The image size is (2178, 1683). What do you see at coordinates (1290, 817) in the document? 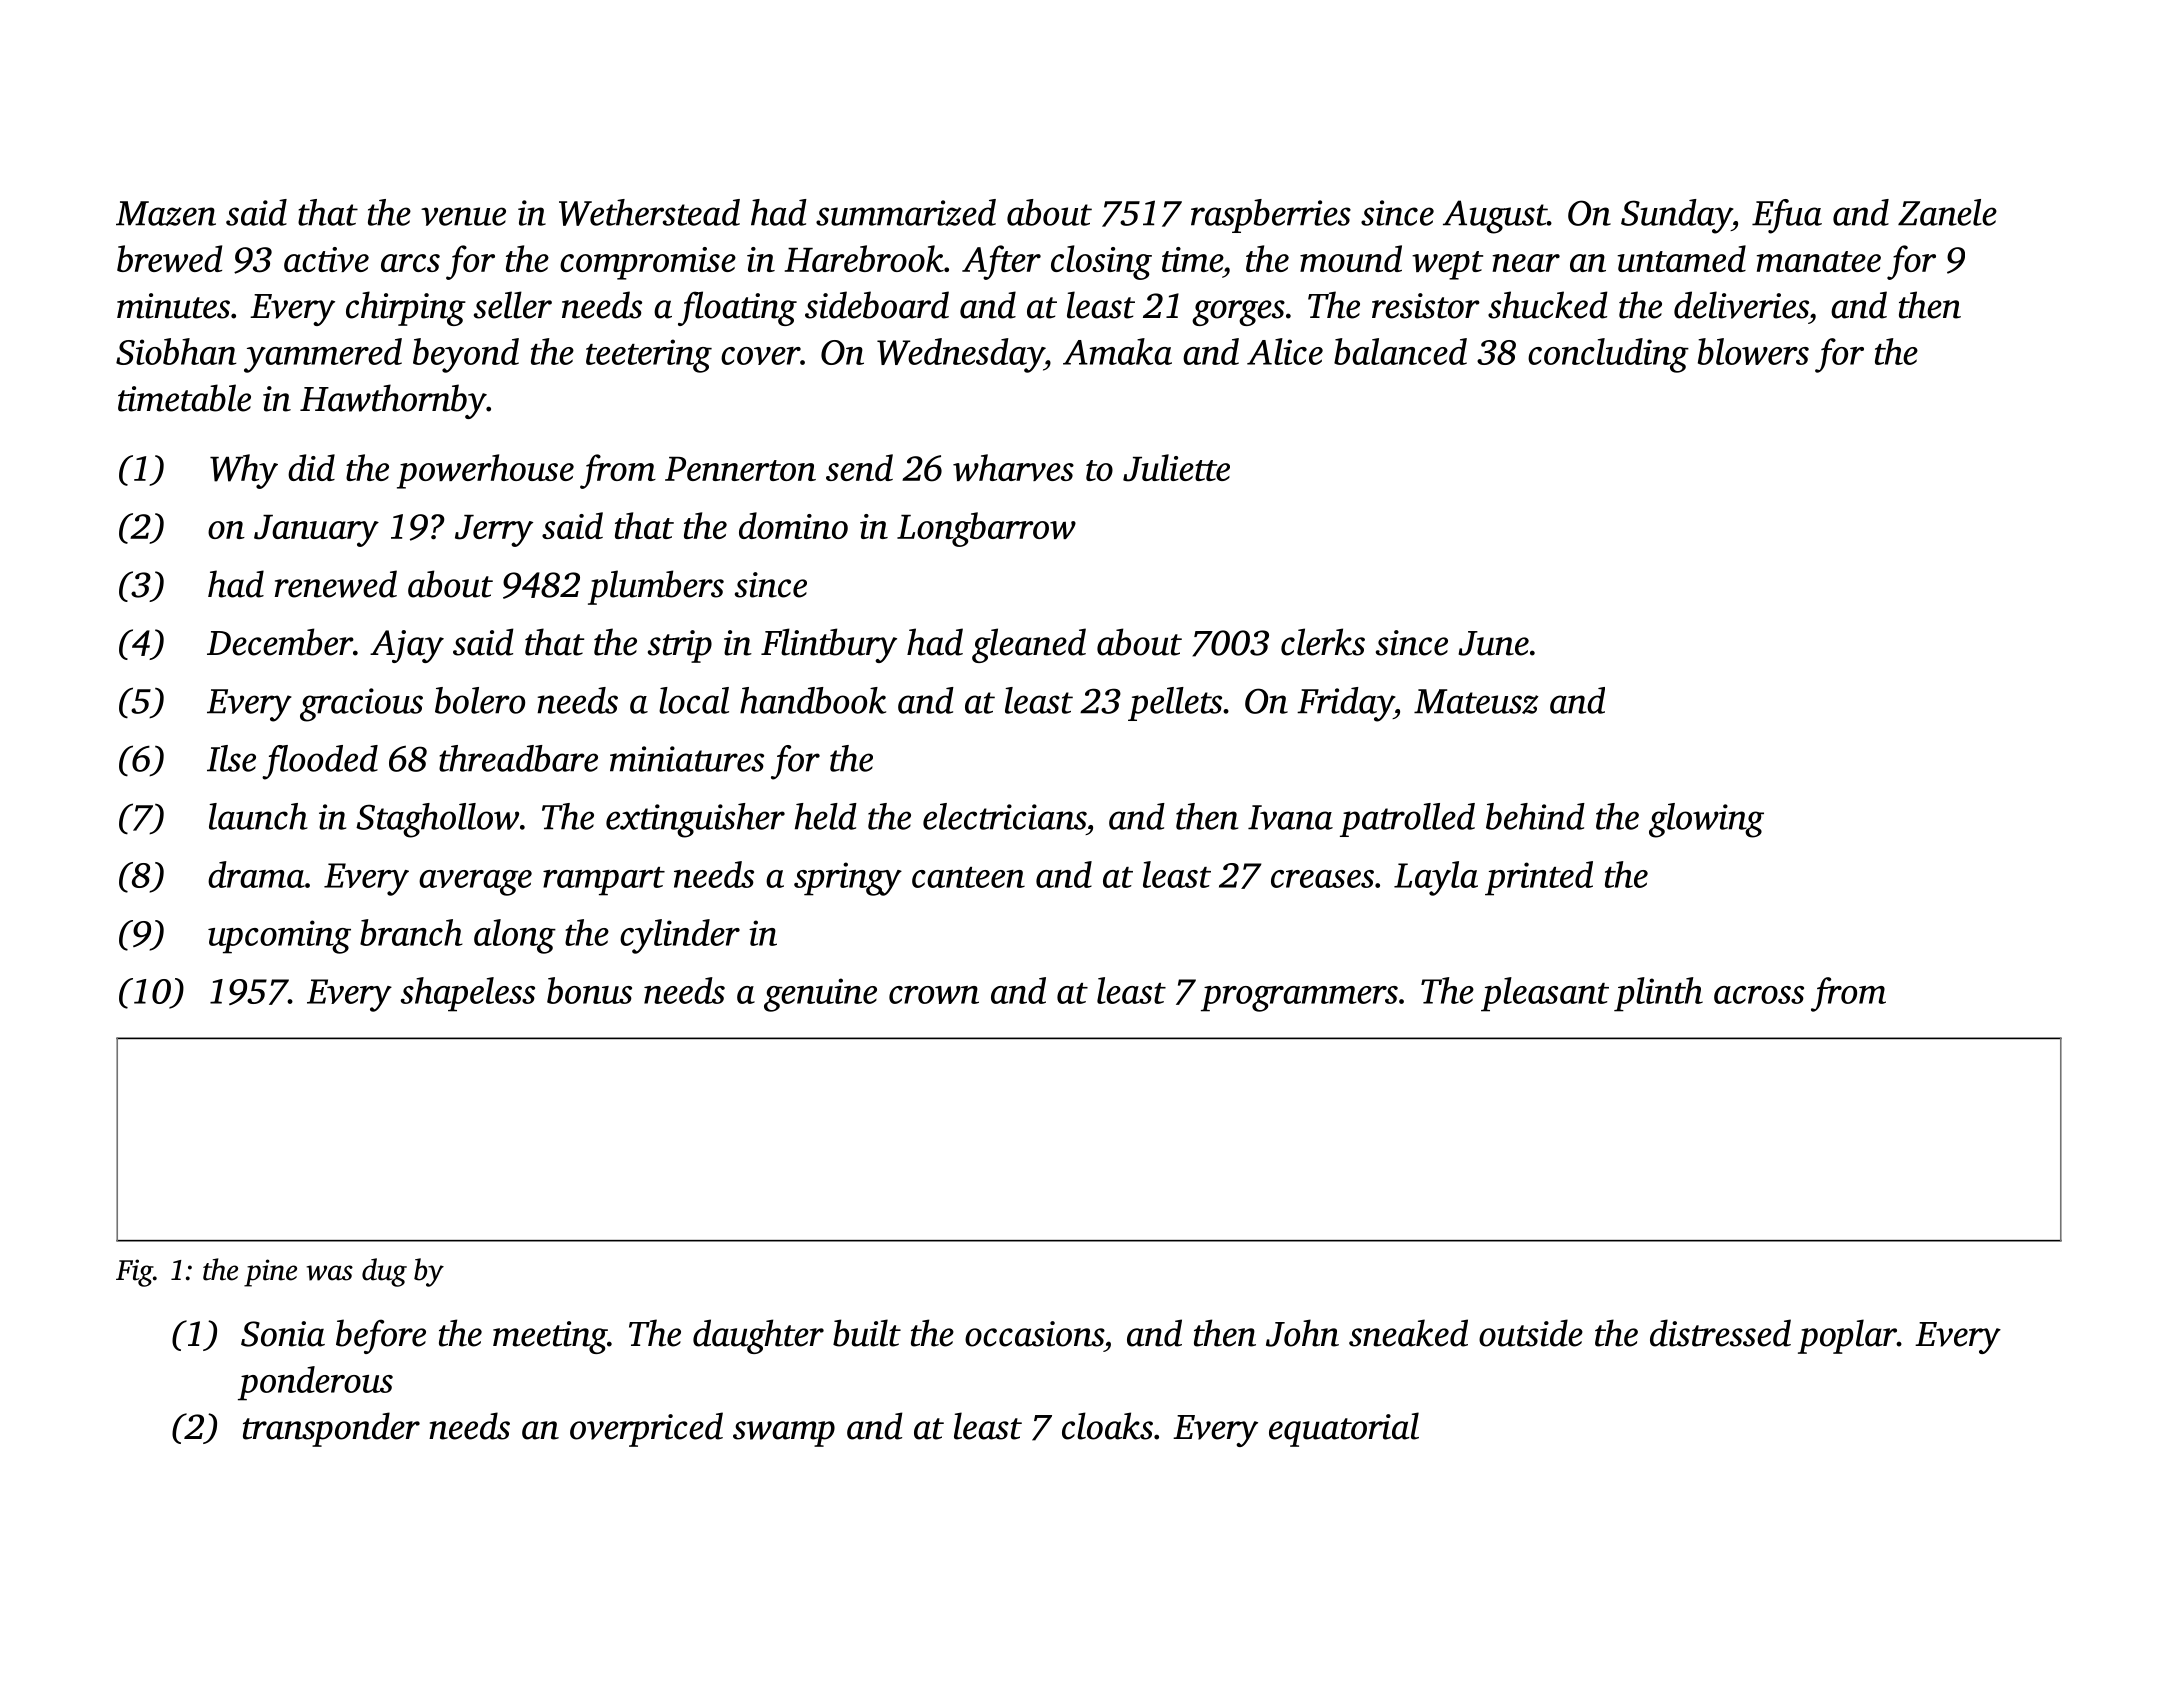
I see `Ivana` at bounding box center [1290, 817].
